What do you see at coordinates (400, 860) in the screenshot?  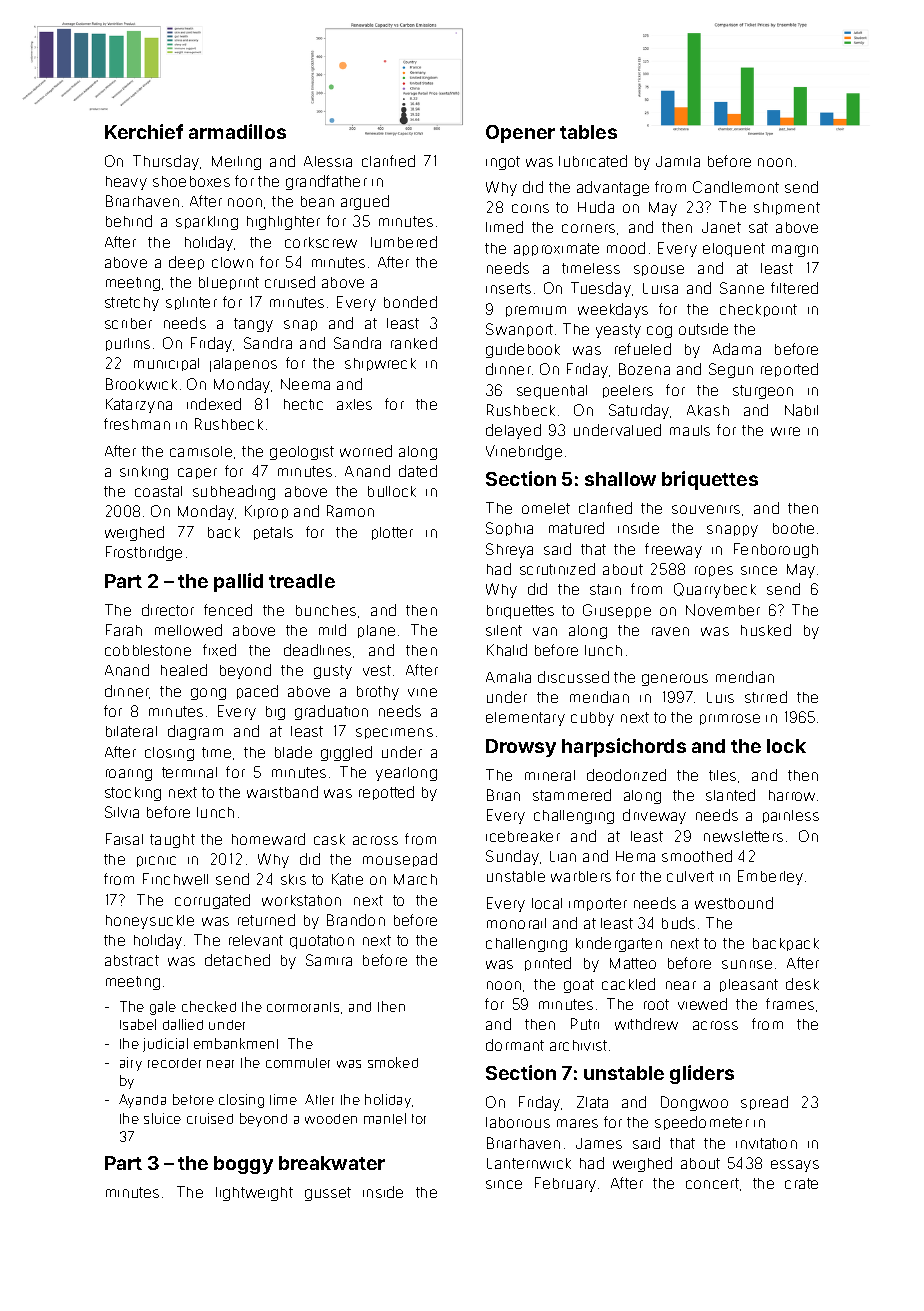 I see `mousepad` at bounding box center [400, 860].
